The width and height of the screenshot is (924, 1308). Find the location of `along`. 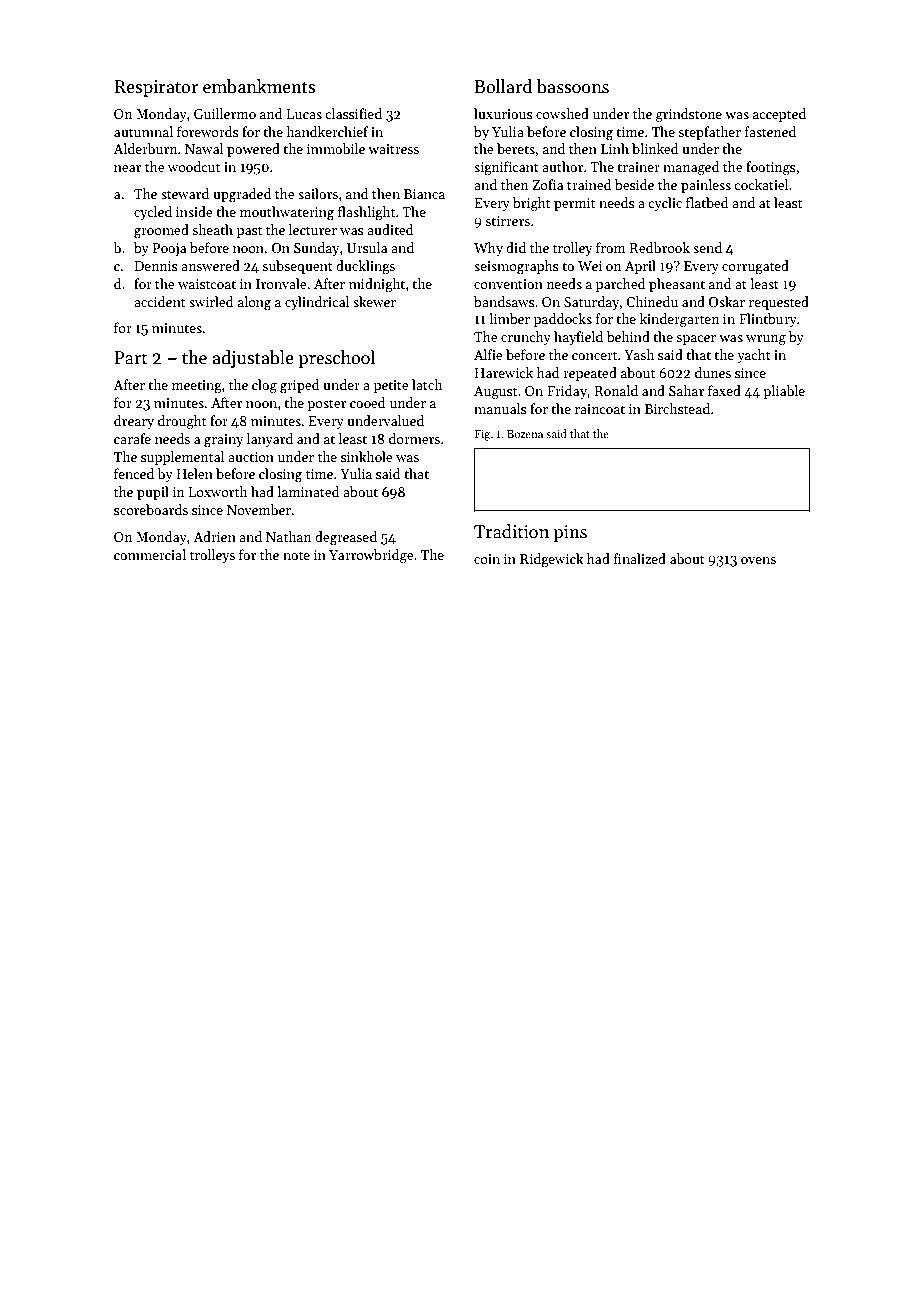

along is located at coordinates (254, 303).
